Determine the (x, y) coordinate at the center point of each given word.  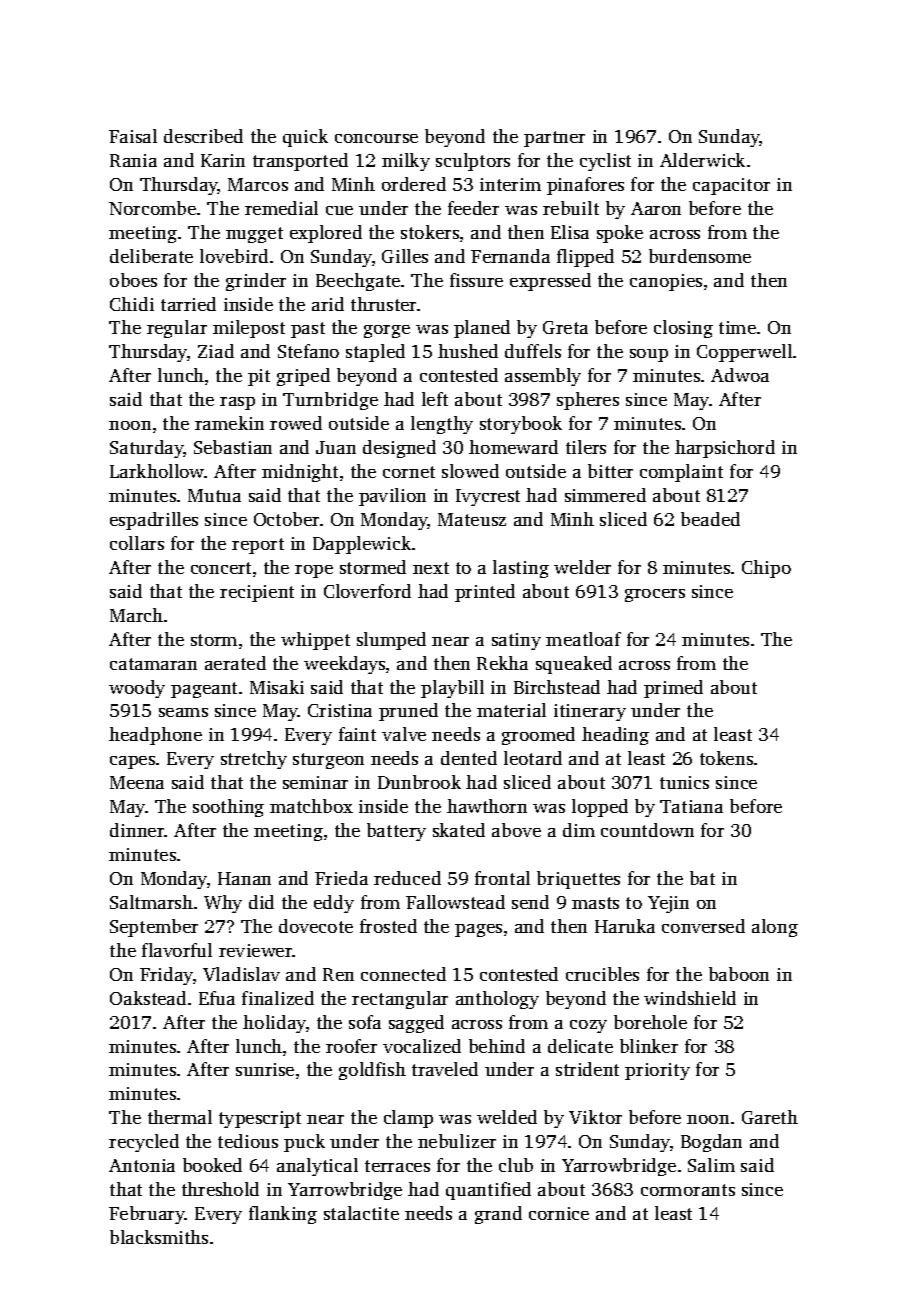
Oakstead (148, 998)
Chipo (766, 569)
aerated (235, 663)
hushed (468, 351)
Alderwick (702, 160)
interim (510, 184)
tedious (248, 1141)
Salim (711, 1165)
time (737, 327)
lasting (521, 569)
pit (259, 377)
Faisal (133, 136)
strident (587, 1069)
